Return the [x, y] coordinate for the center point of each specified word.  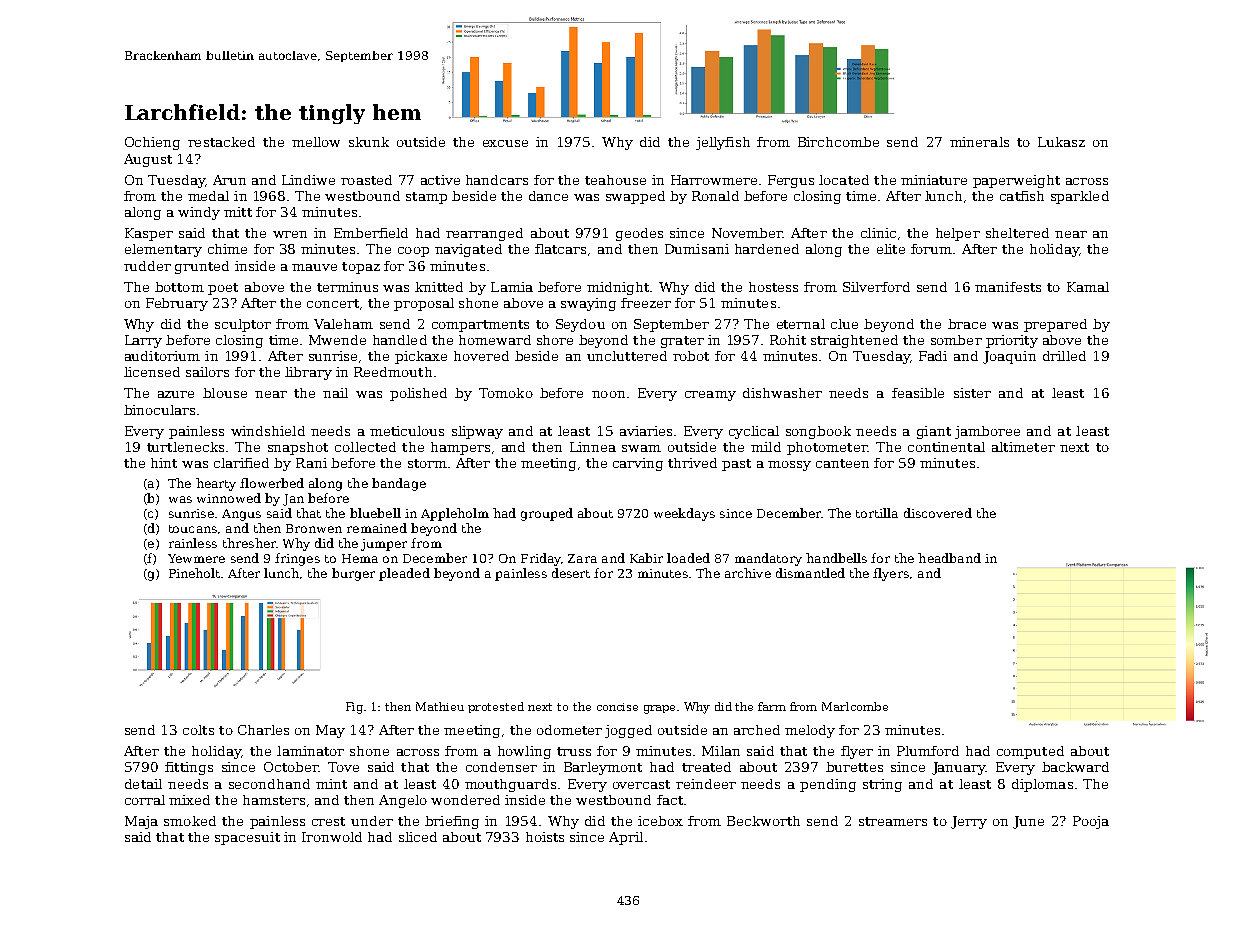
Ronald [715, 196]
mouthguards [510, 785]
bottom [179, 287]
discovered [938, 513]
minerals [979, 142]
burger [353, 574]
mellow [316, 142]
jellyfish [723, 143]
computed [1030, 752]
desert [571, 573]
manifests [1008, 287]
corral [145, 800]
